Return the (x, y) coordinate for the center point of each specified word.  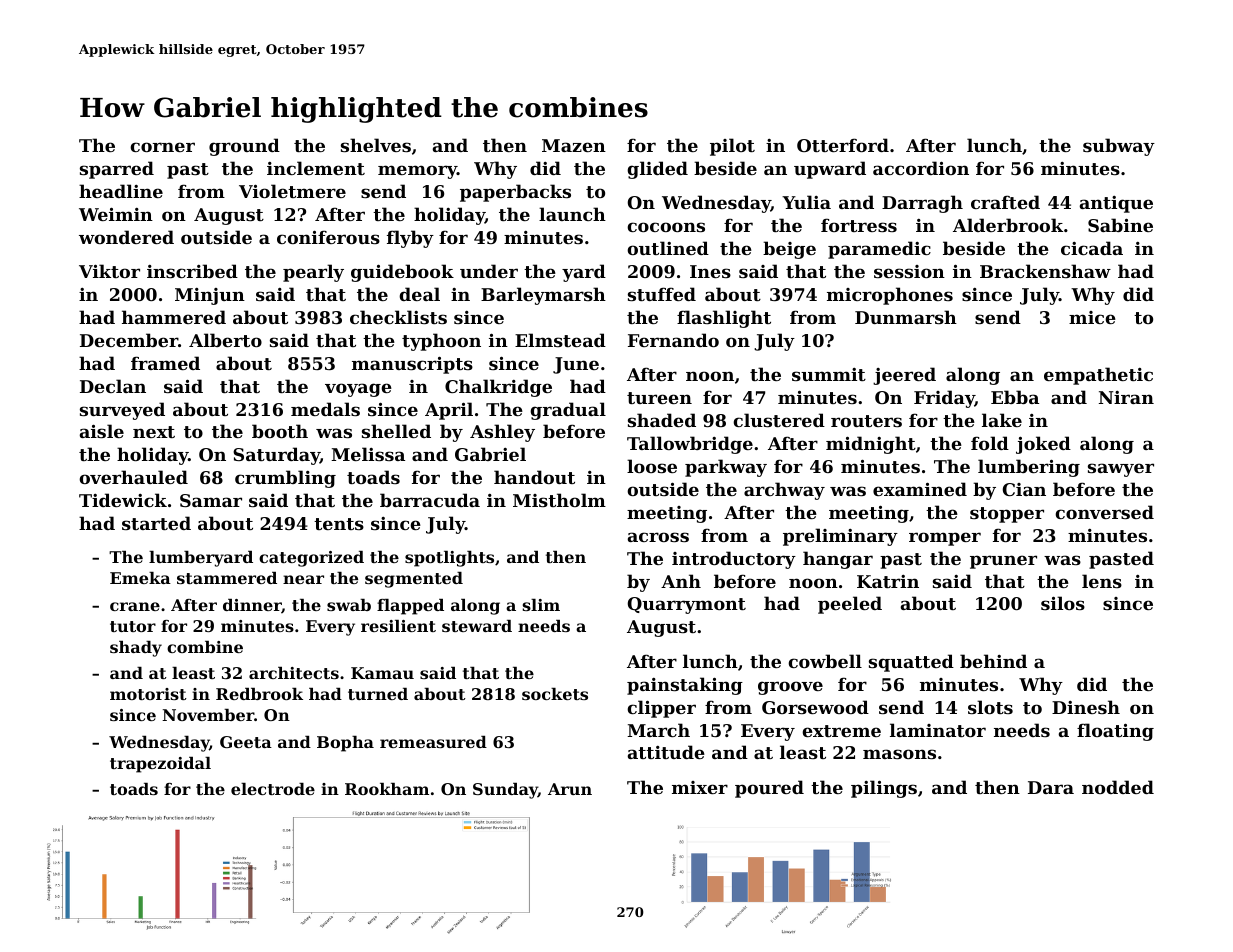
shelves (376, 145)
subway (1119, 147)
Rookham (387, 789)
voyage (358, 390)
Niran (1126, 397)
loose (652, 466)
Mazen (574, 145)
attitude (666, 752)
